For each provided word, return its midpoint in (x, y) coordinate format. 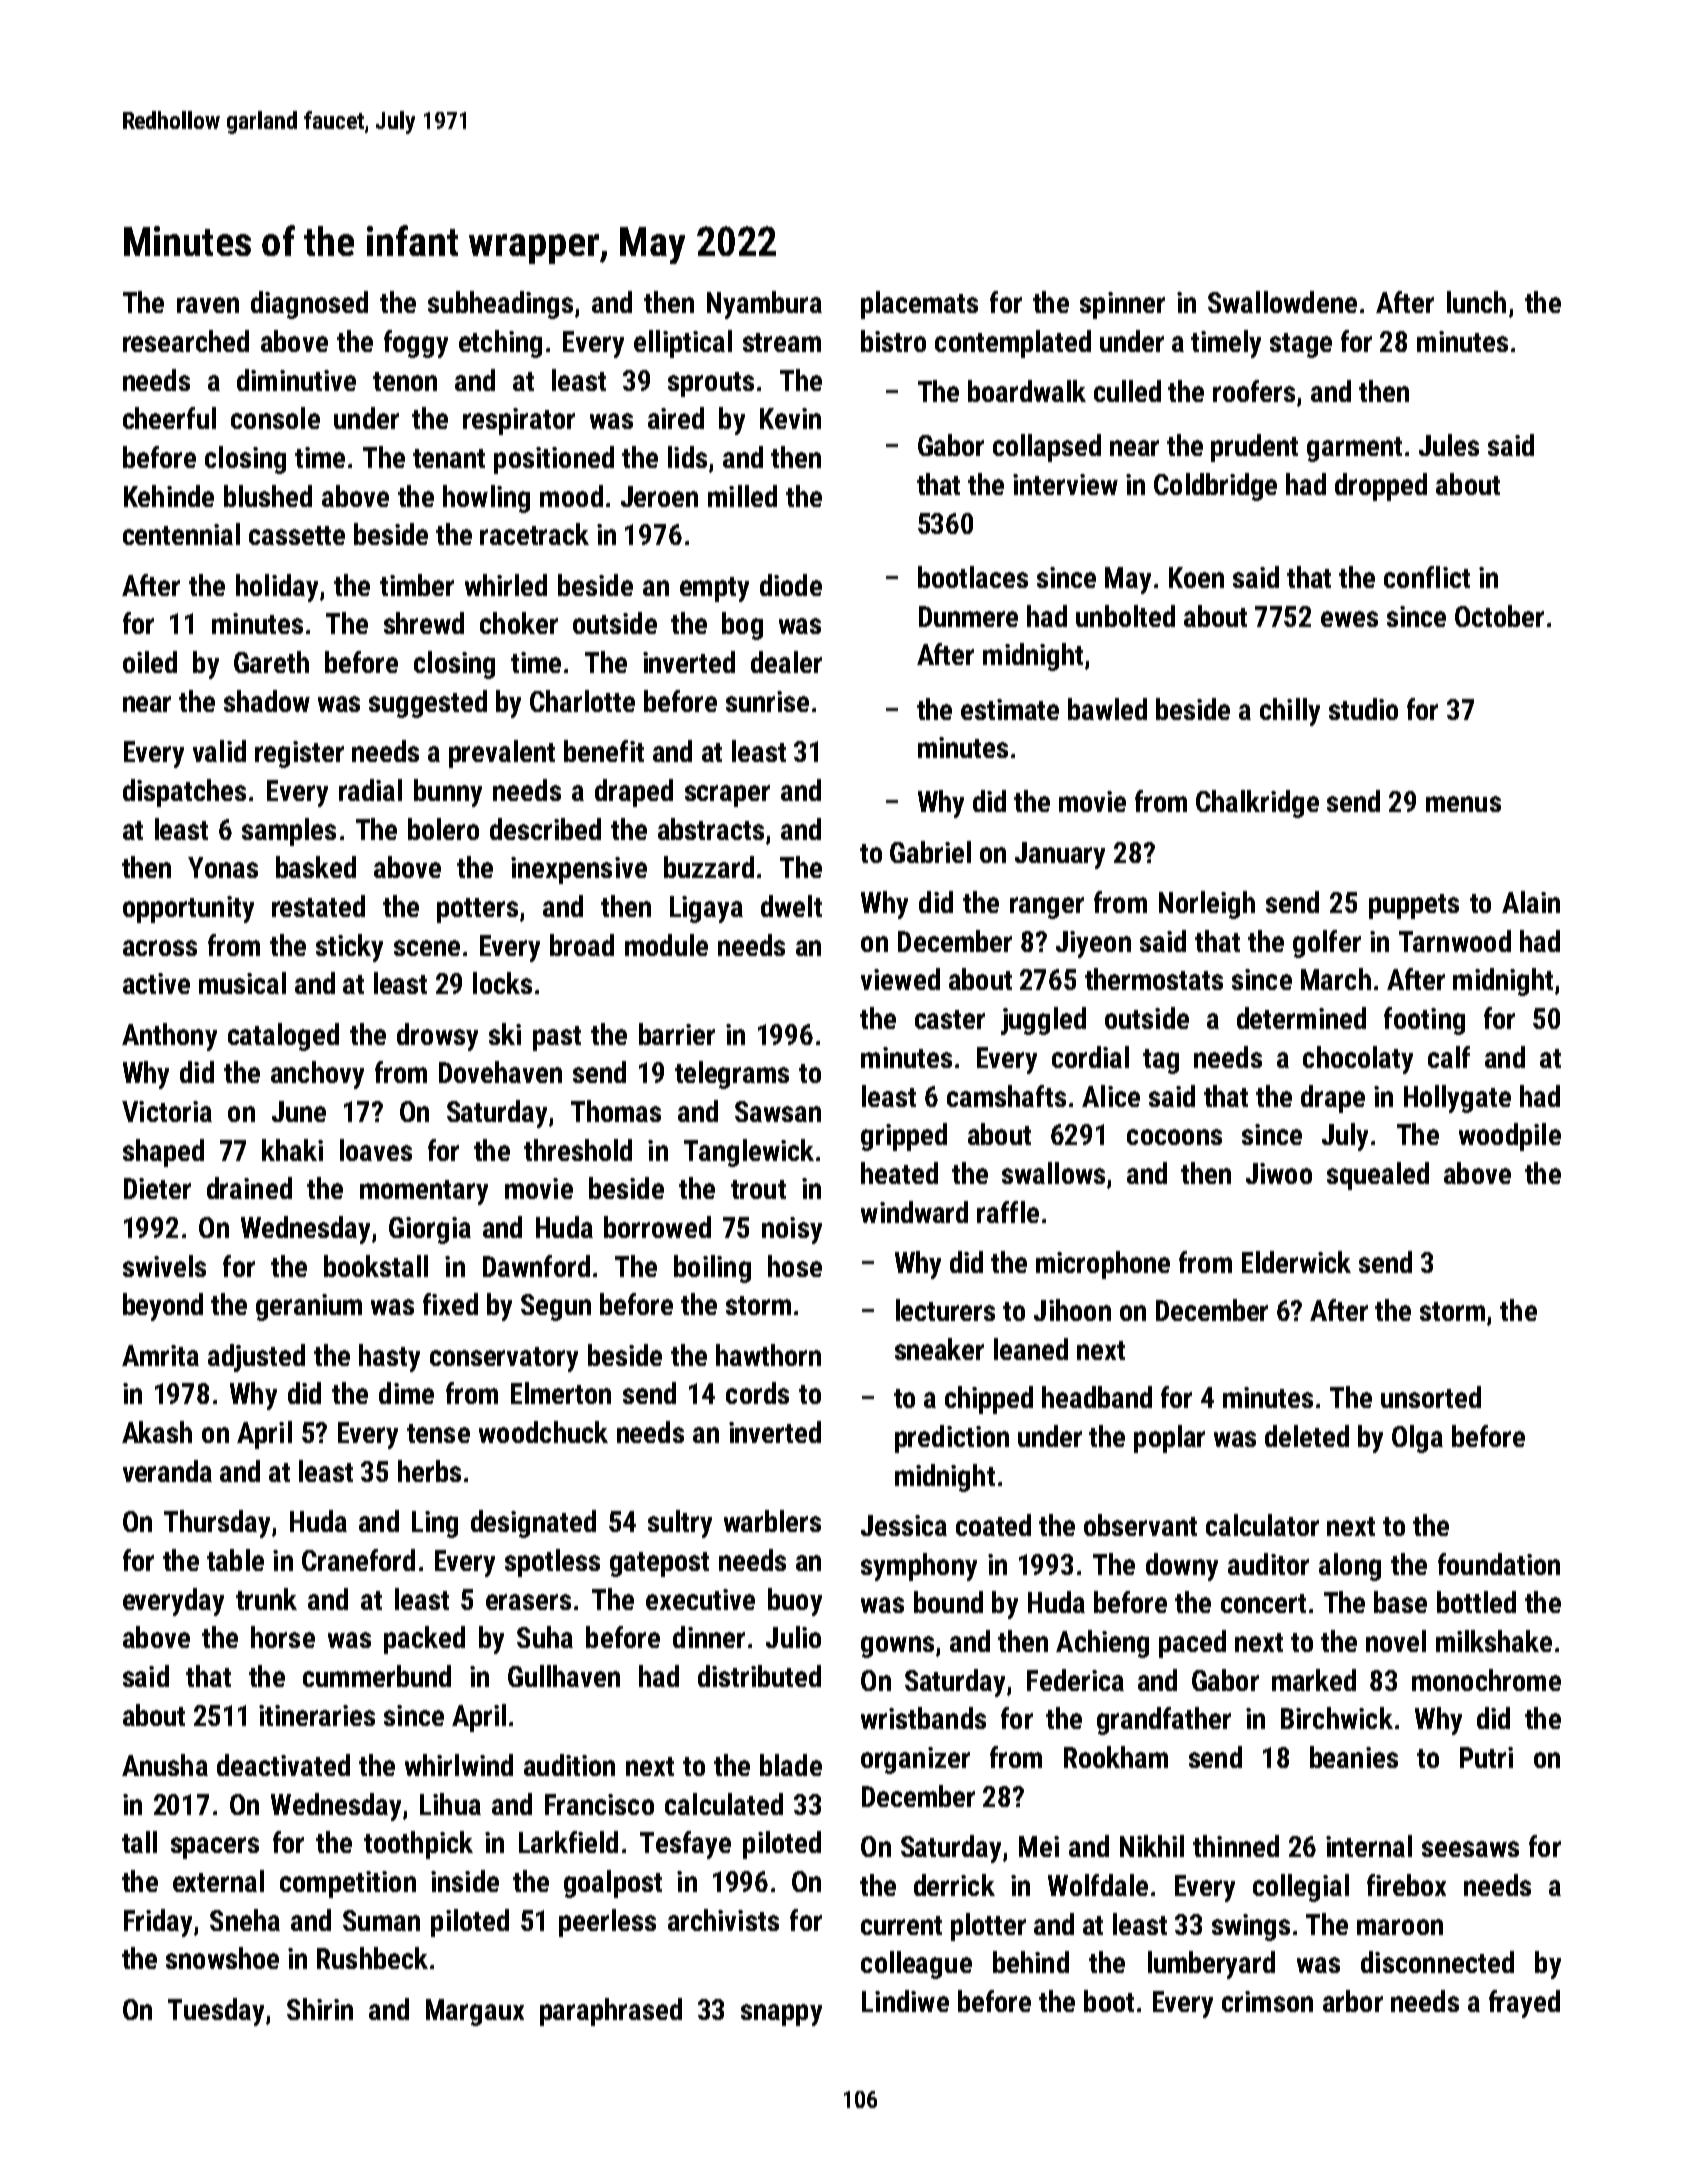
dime (406, 1393)
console (275, 418)
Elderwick (1296, 1262)
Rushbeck (372, 1958)
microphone (1103, 1265)
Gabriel (930, 852)
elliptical (683, 344)
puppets (1414, 906)
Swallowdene (1282, 302)
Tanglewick (749, 1153)
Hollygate (1457, 1099)
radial (370, 790)
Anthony (169, 1037)
